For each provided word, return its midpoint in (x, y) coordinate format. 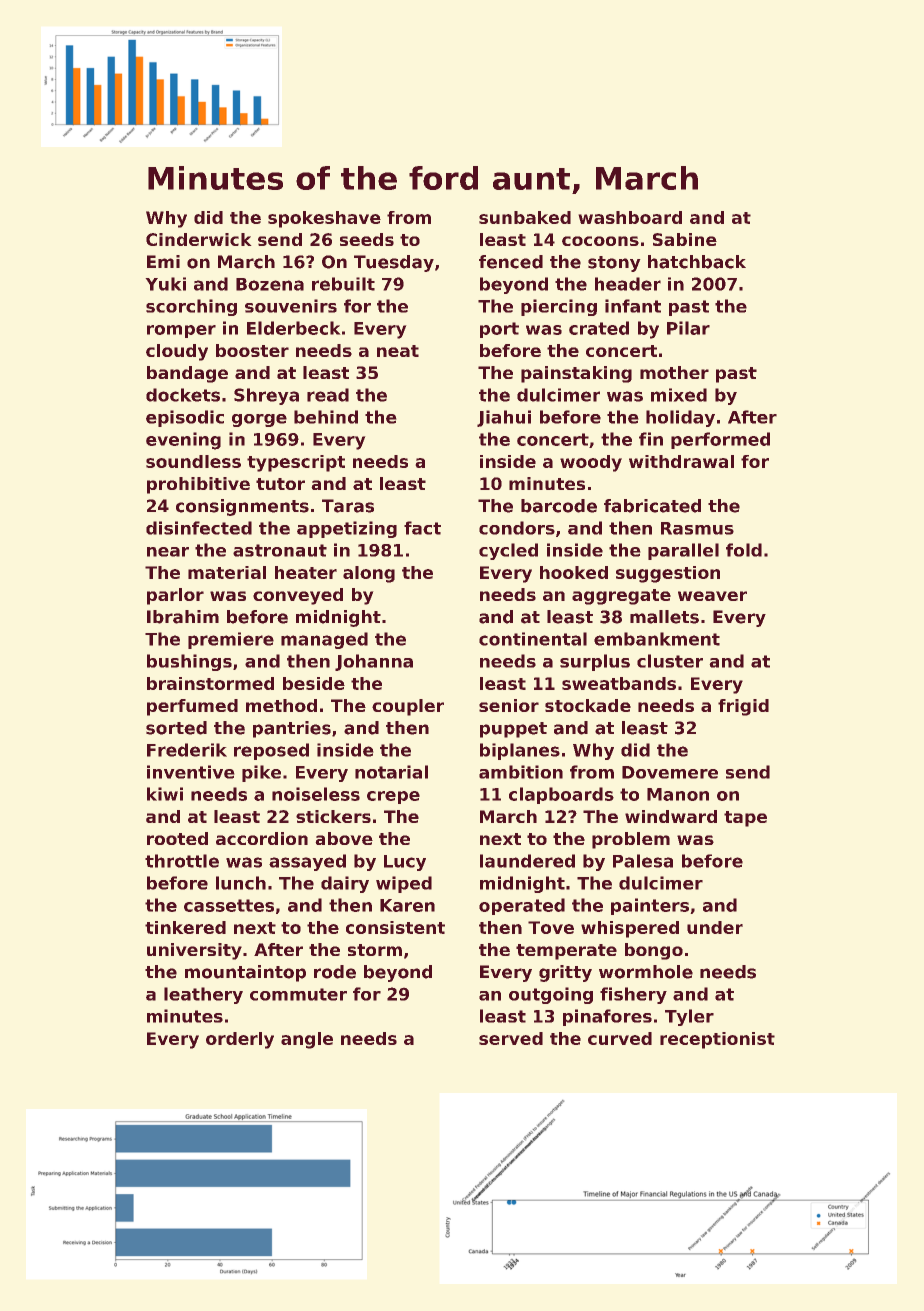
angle (307, 1040)
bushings (189, 662)
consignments (242, 507)
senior (509, 705)
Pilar (688, 328)
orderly (240, 1040)
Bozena (270, 284)
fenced (511, 262)
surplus (595, 662)
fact (422, 528)
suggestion (668, 574)
